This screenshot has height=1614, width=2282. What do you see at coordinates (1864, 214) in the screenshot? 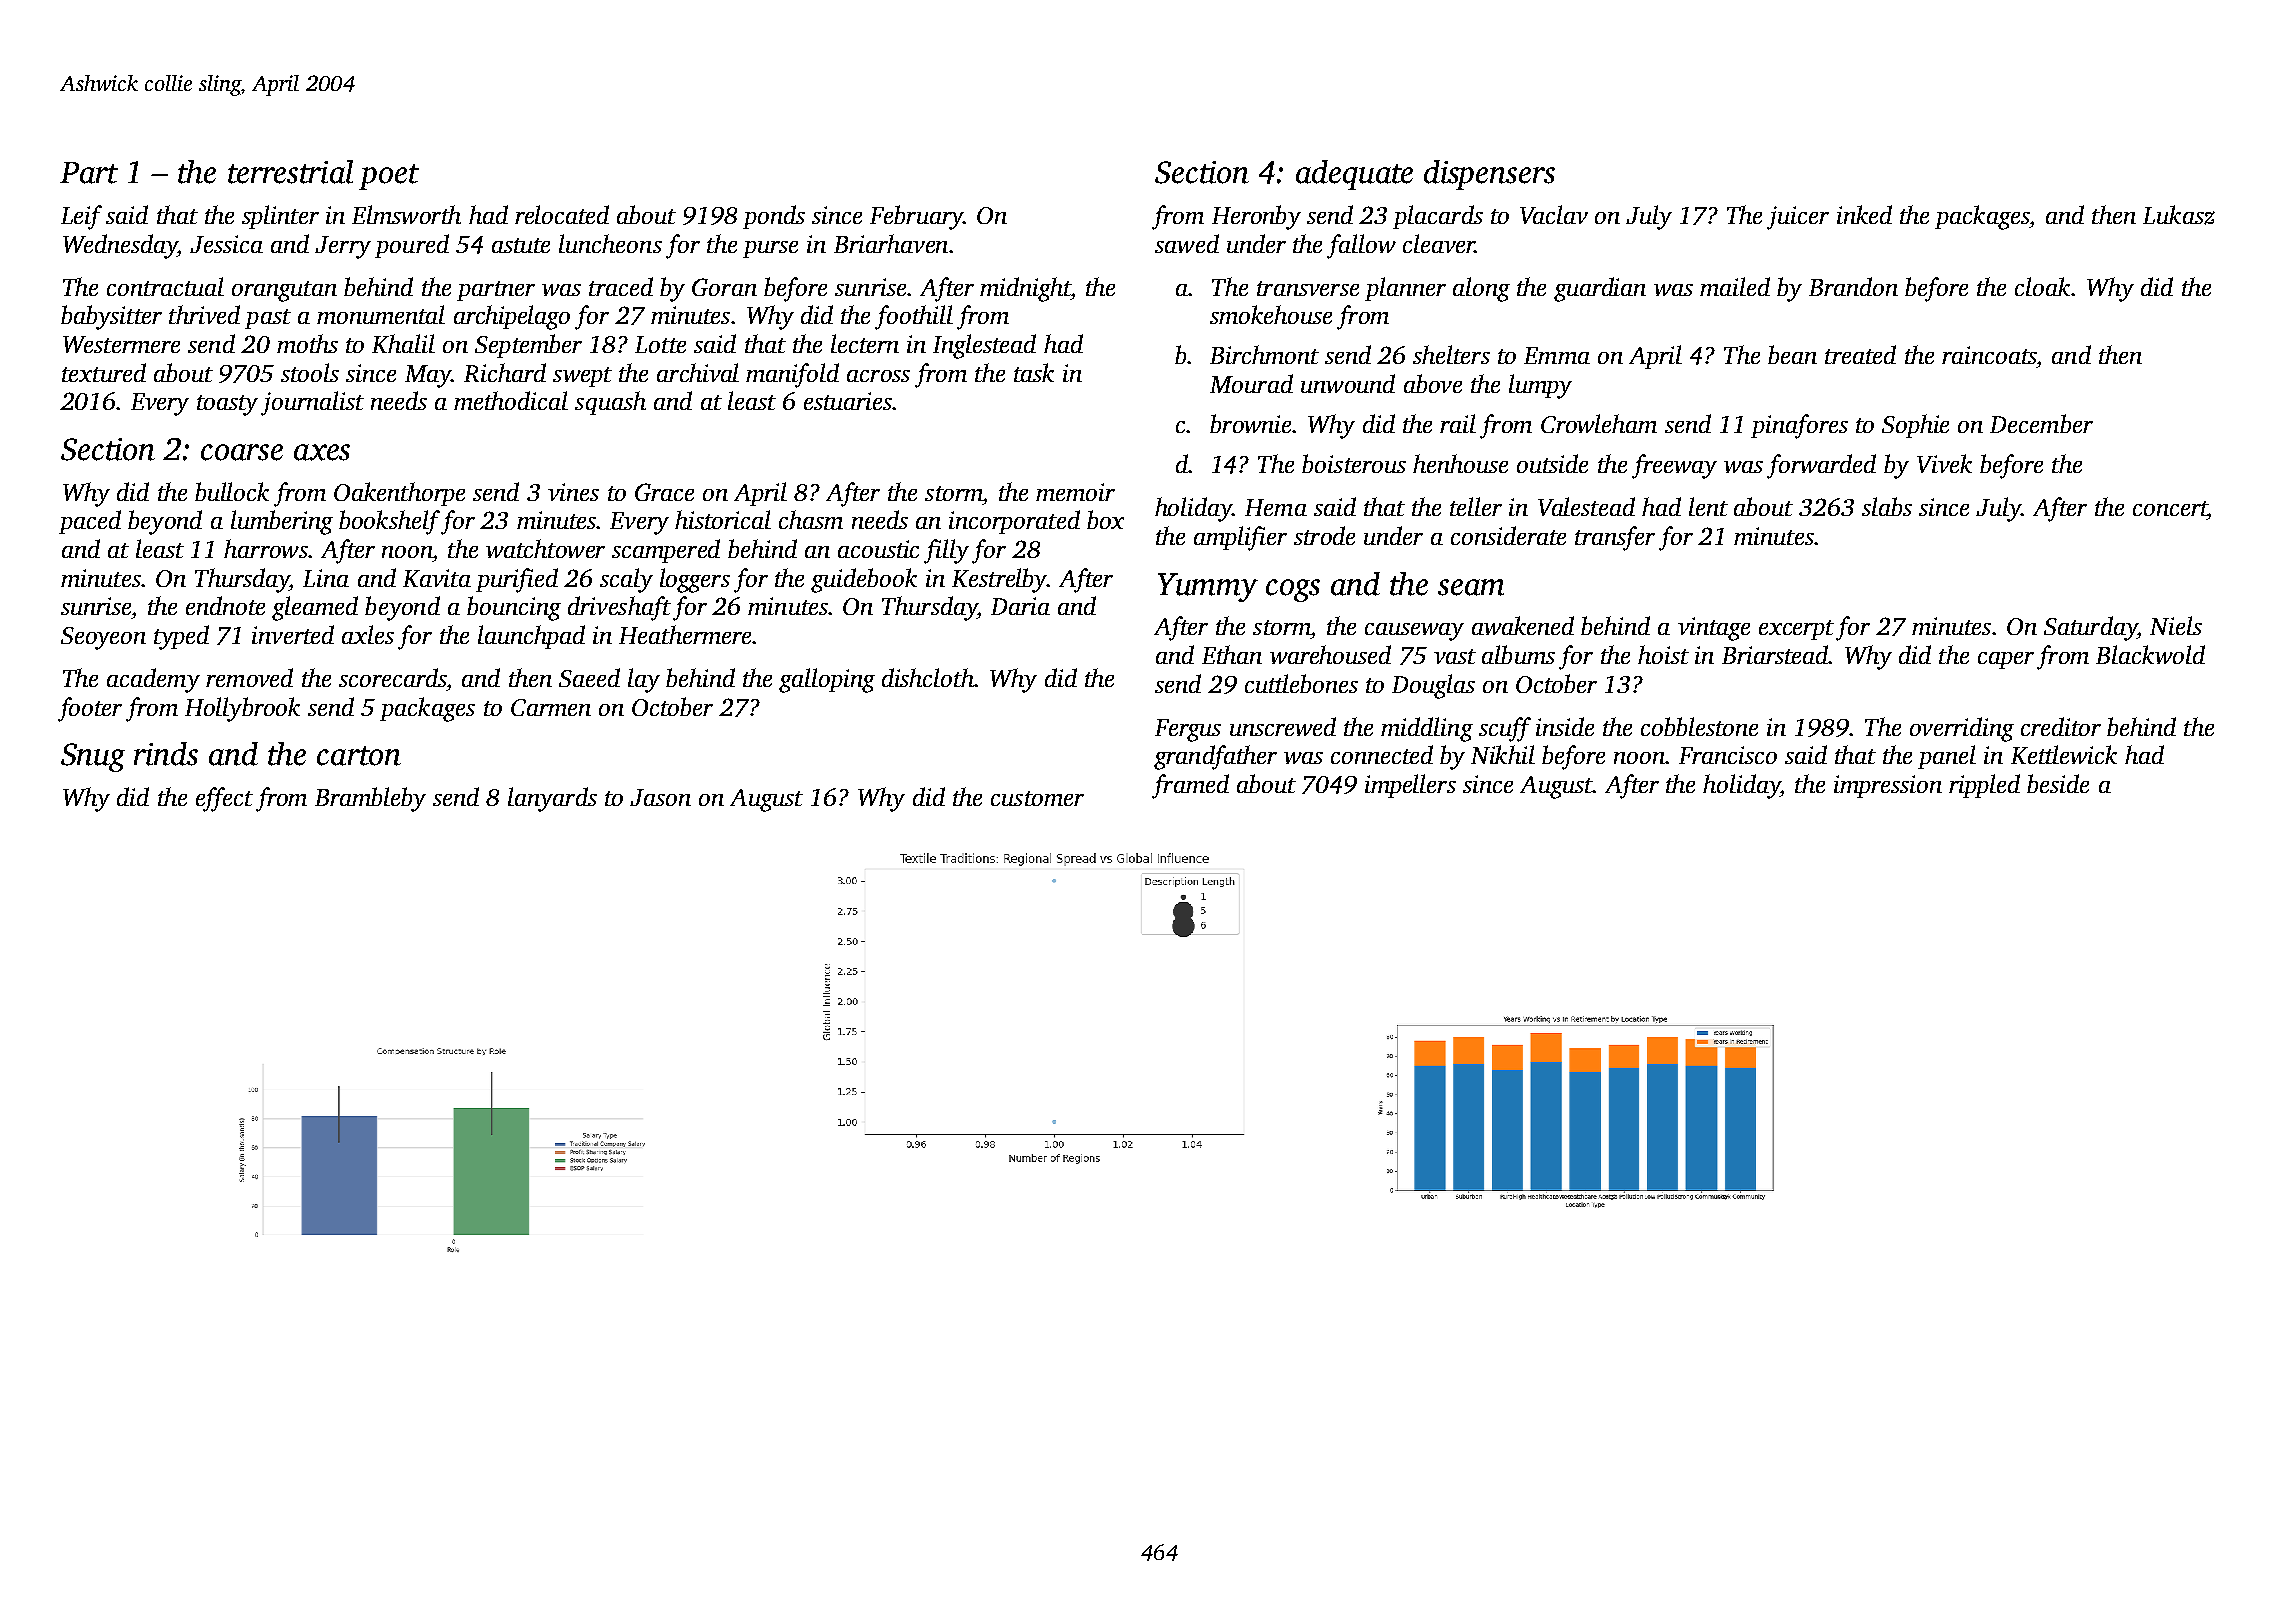
I see `inked` at bounding box center [1864, 214].
